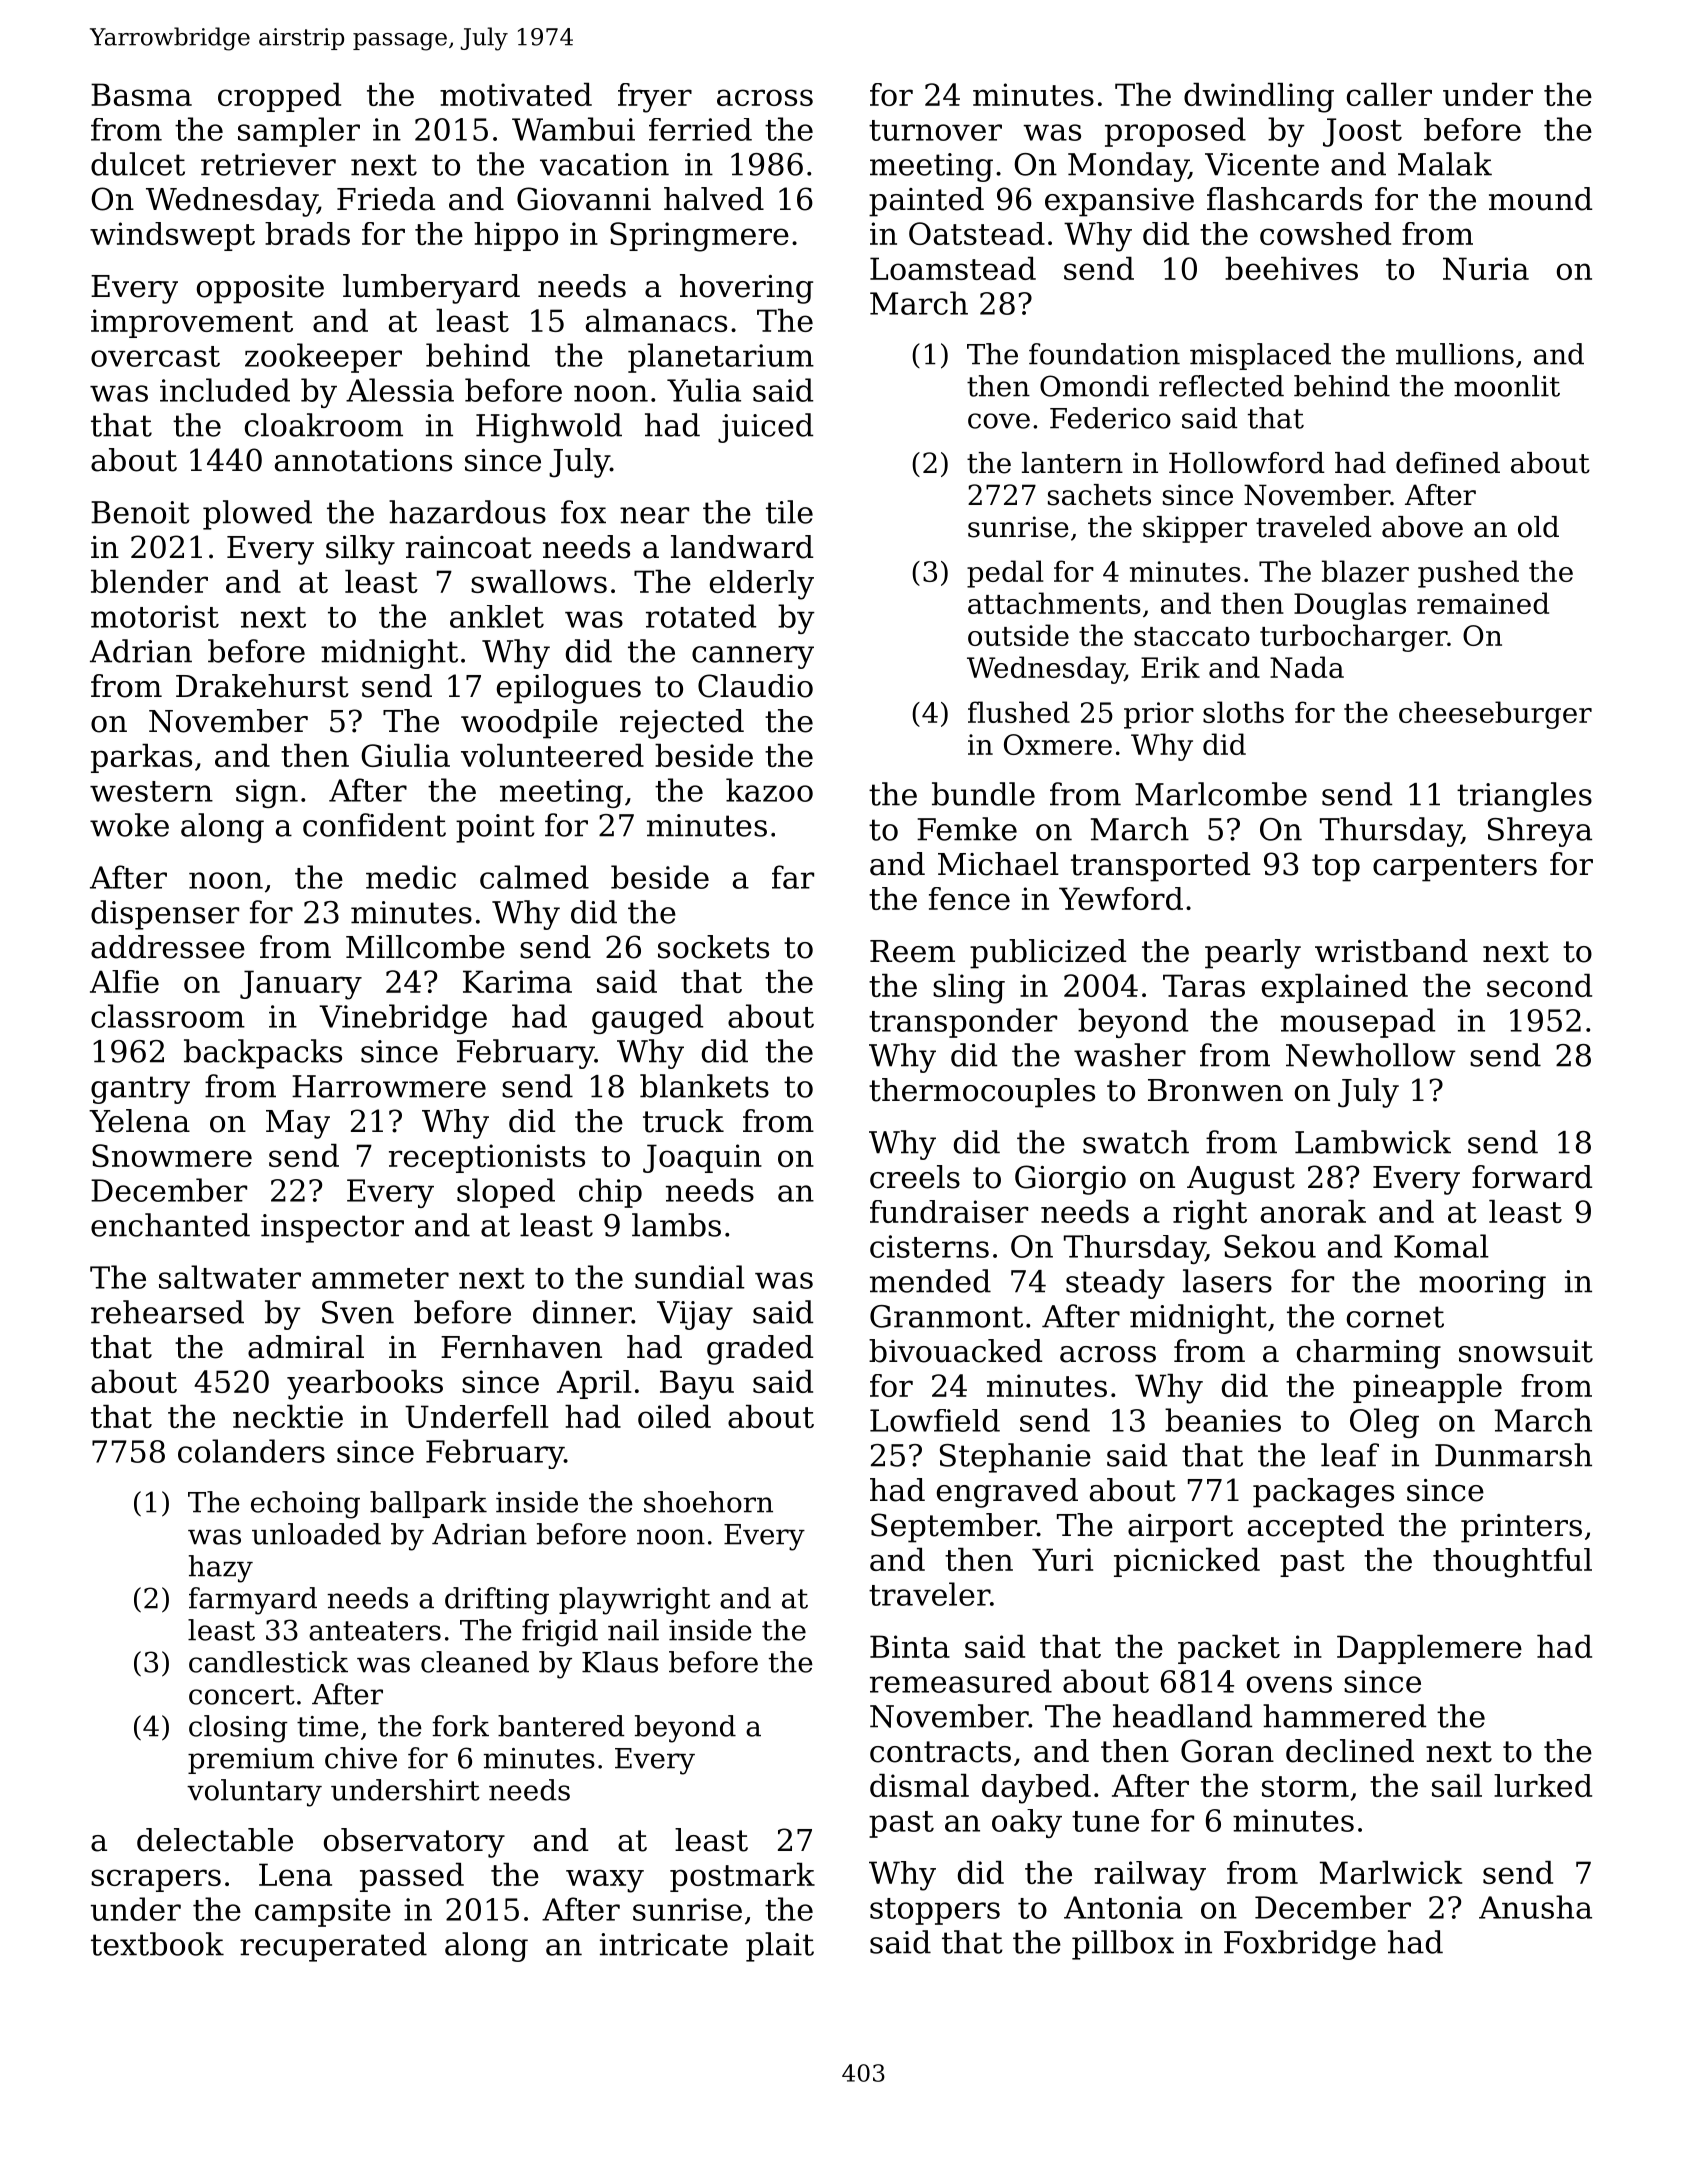 This screenshot has width=1683, height=2178. Describe the element at coordinates (363, 460) in the screenshot. I see `annotations` at that location.
